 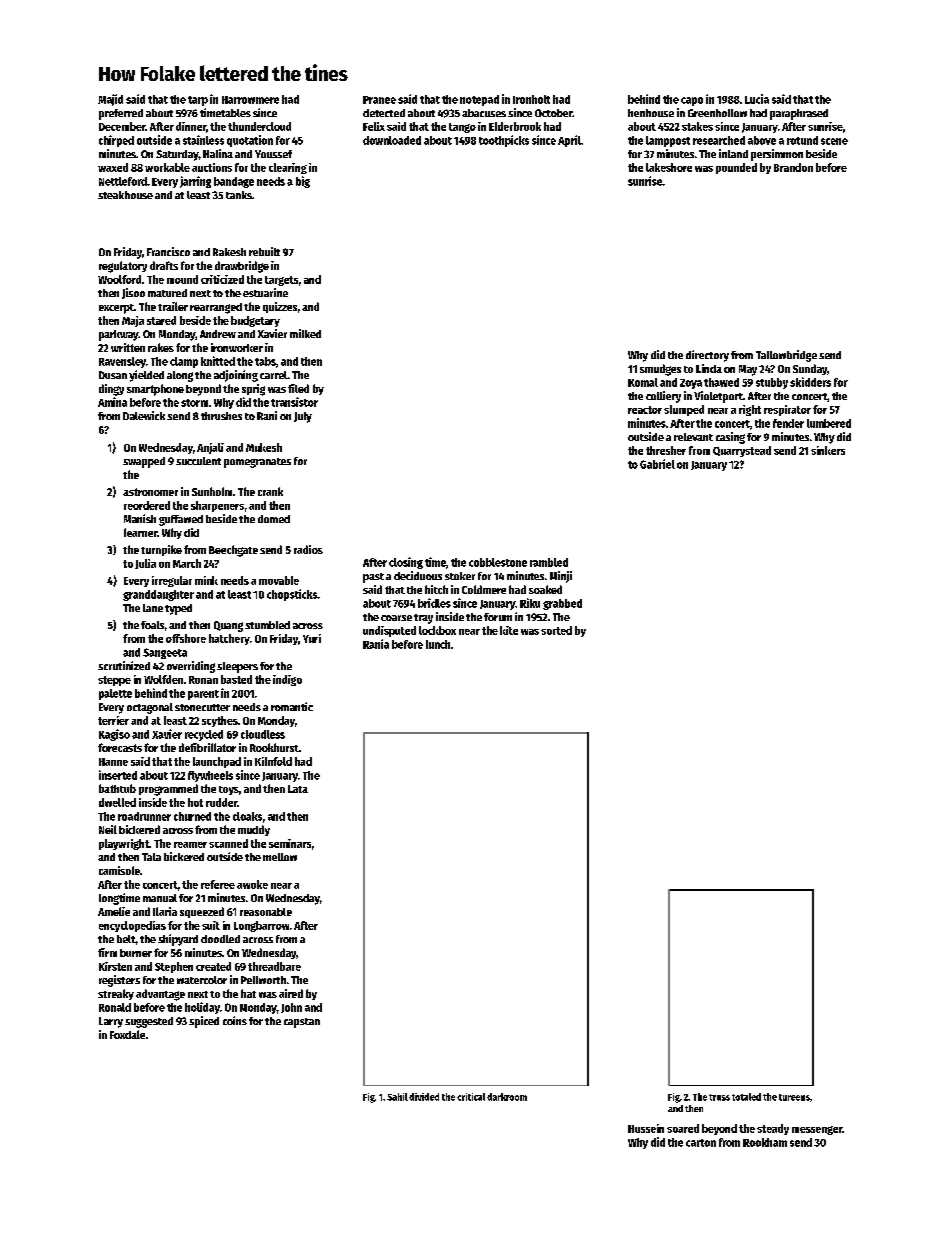 What do you see at coordinates (828, 450) in the screenshot?
I see `sinkers` at bounding box center [828, 450].
